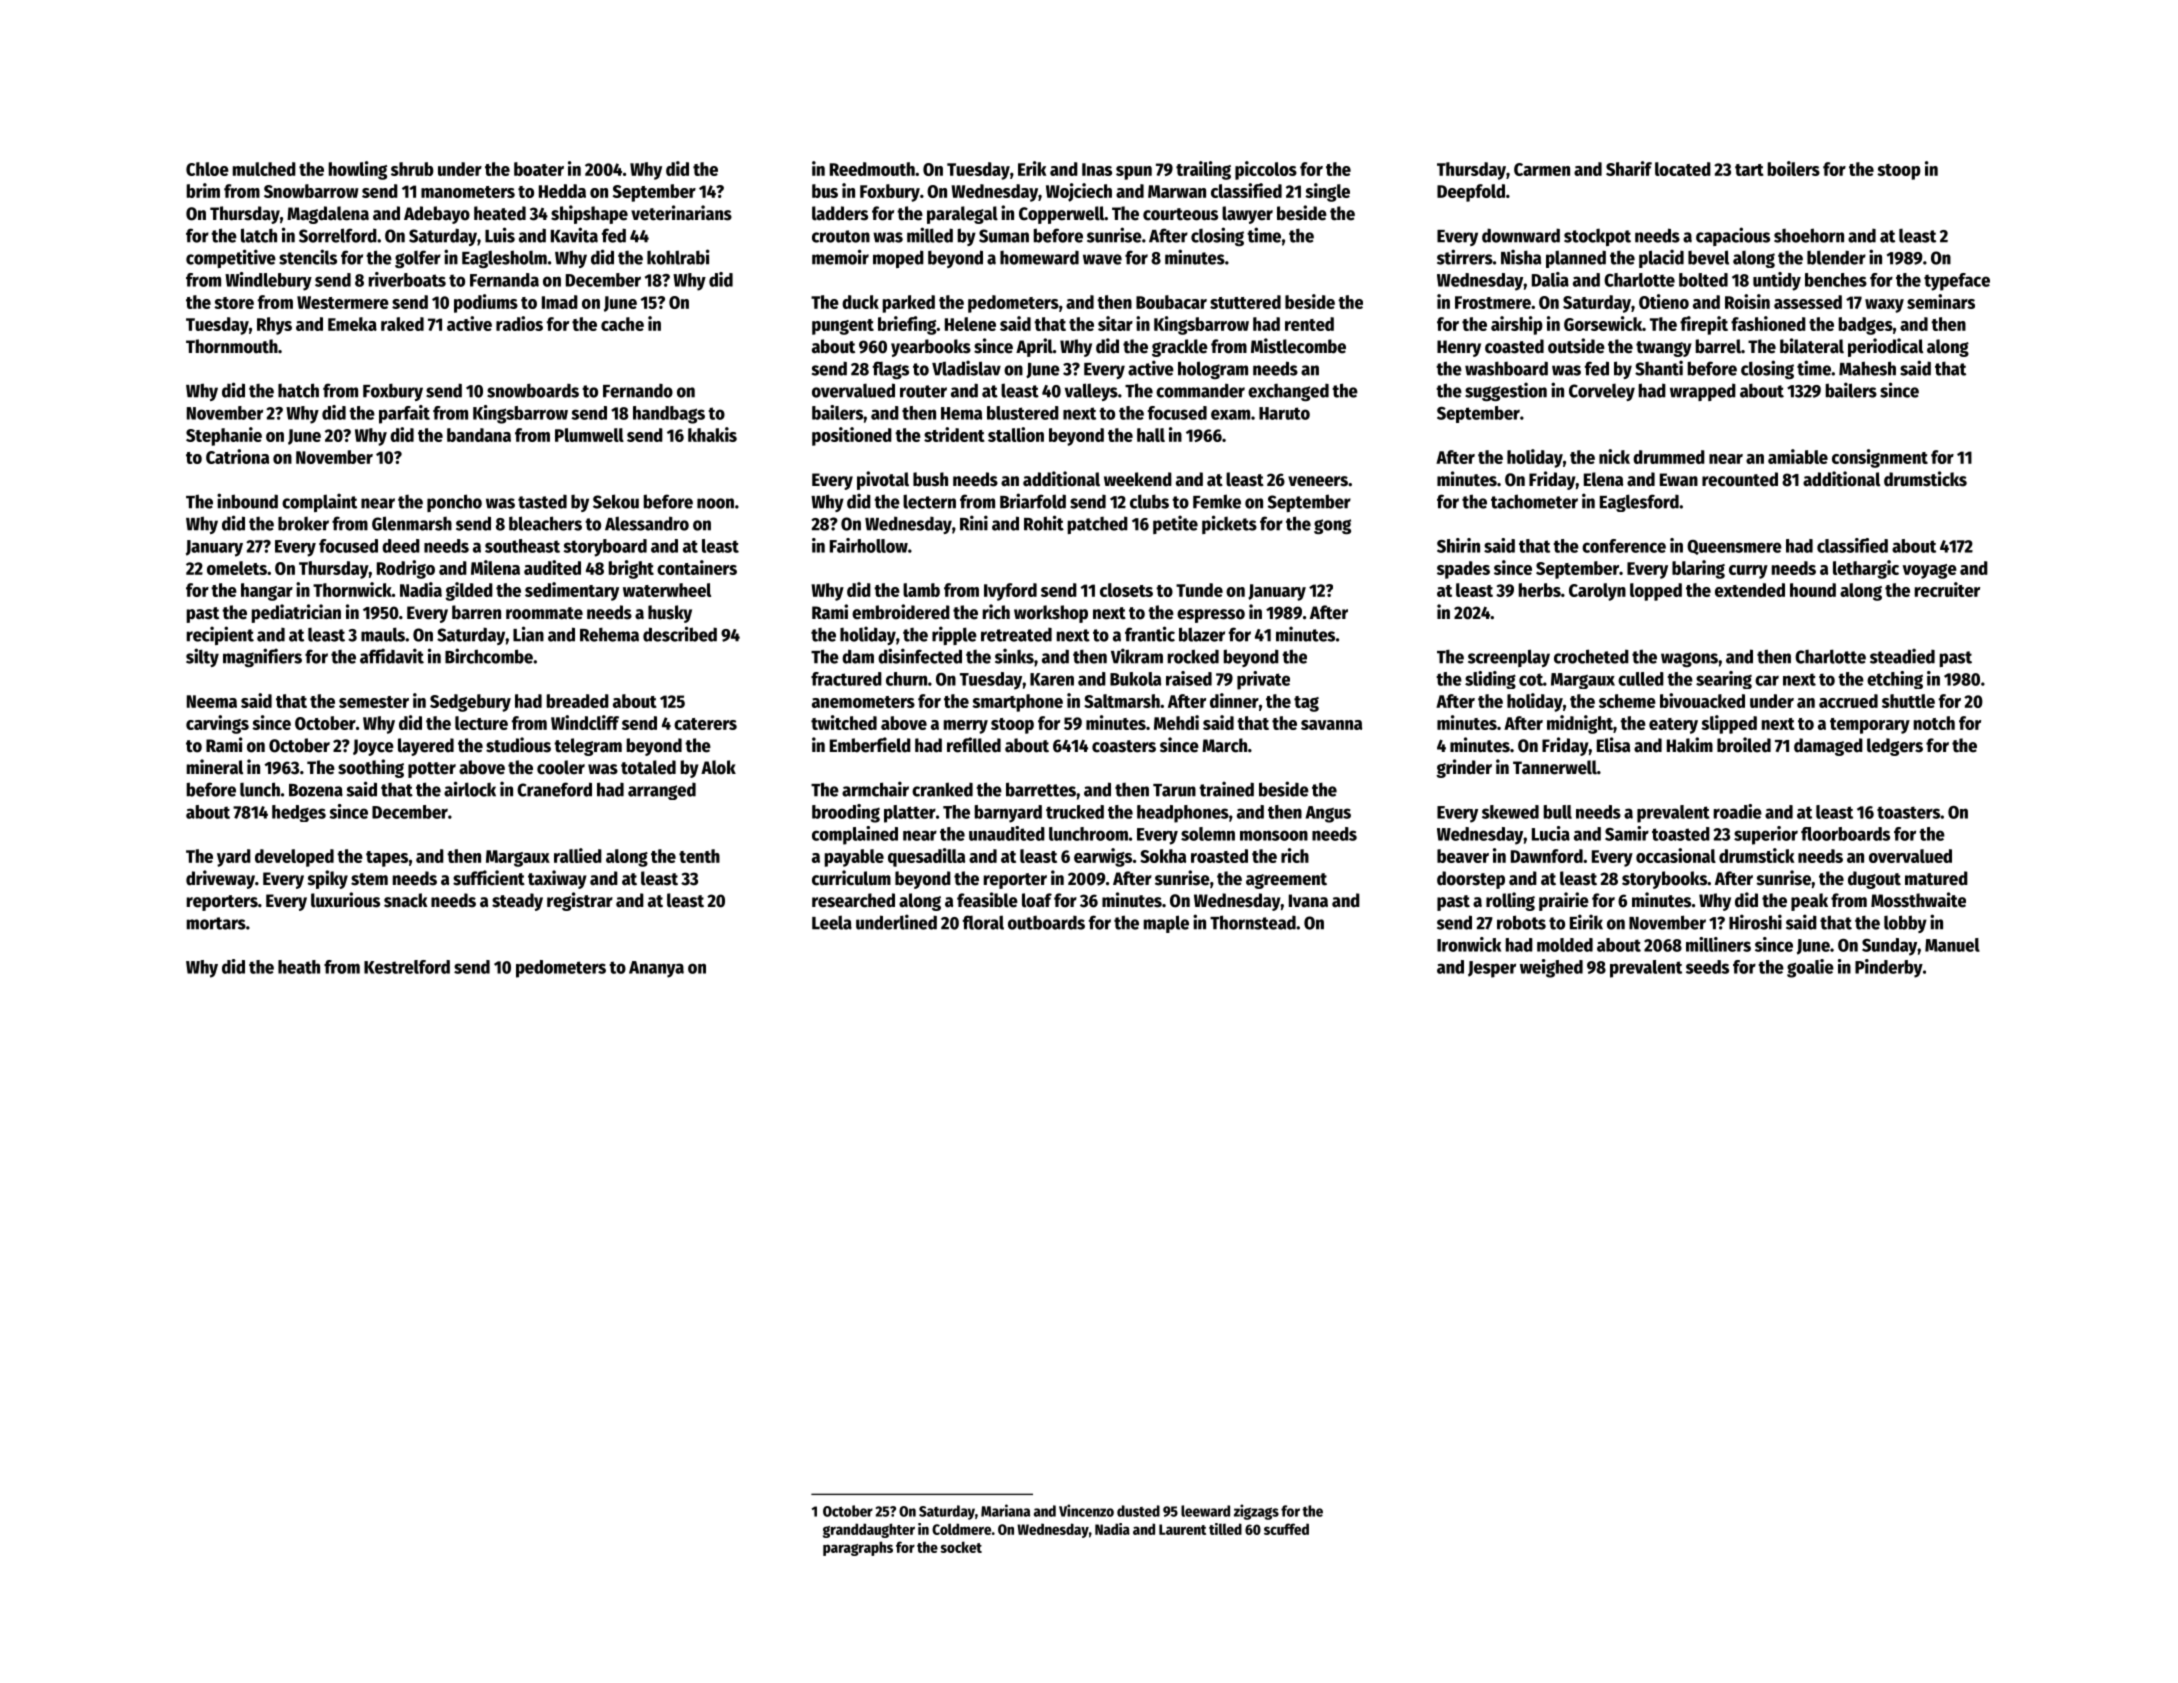 Image resolution: width=2178 pixels, height=1683 pixels. Describe the element at coordinates (1880, 458) in the screenshot. I see `consignment` at that location.
